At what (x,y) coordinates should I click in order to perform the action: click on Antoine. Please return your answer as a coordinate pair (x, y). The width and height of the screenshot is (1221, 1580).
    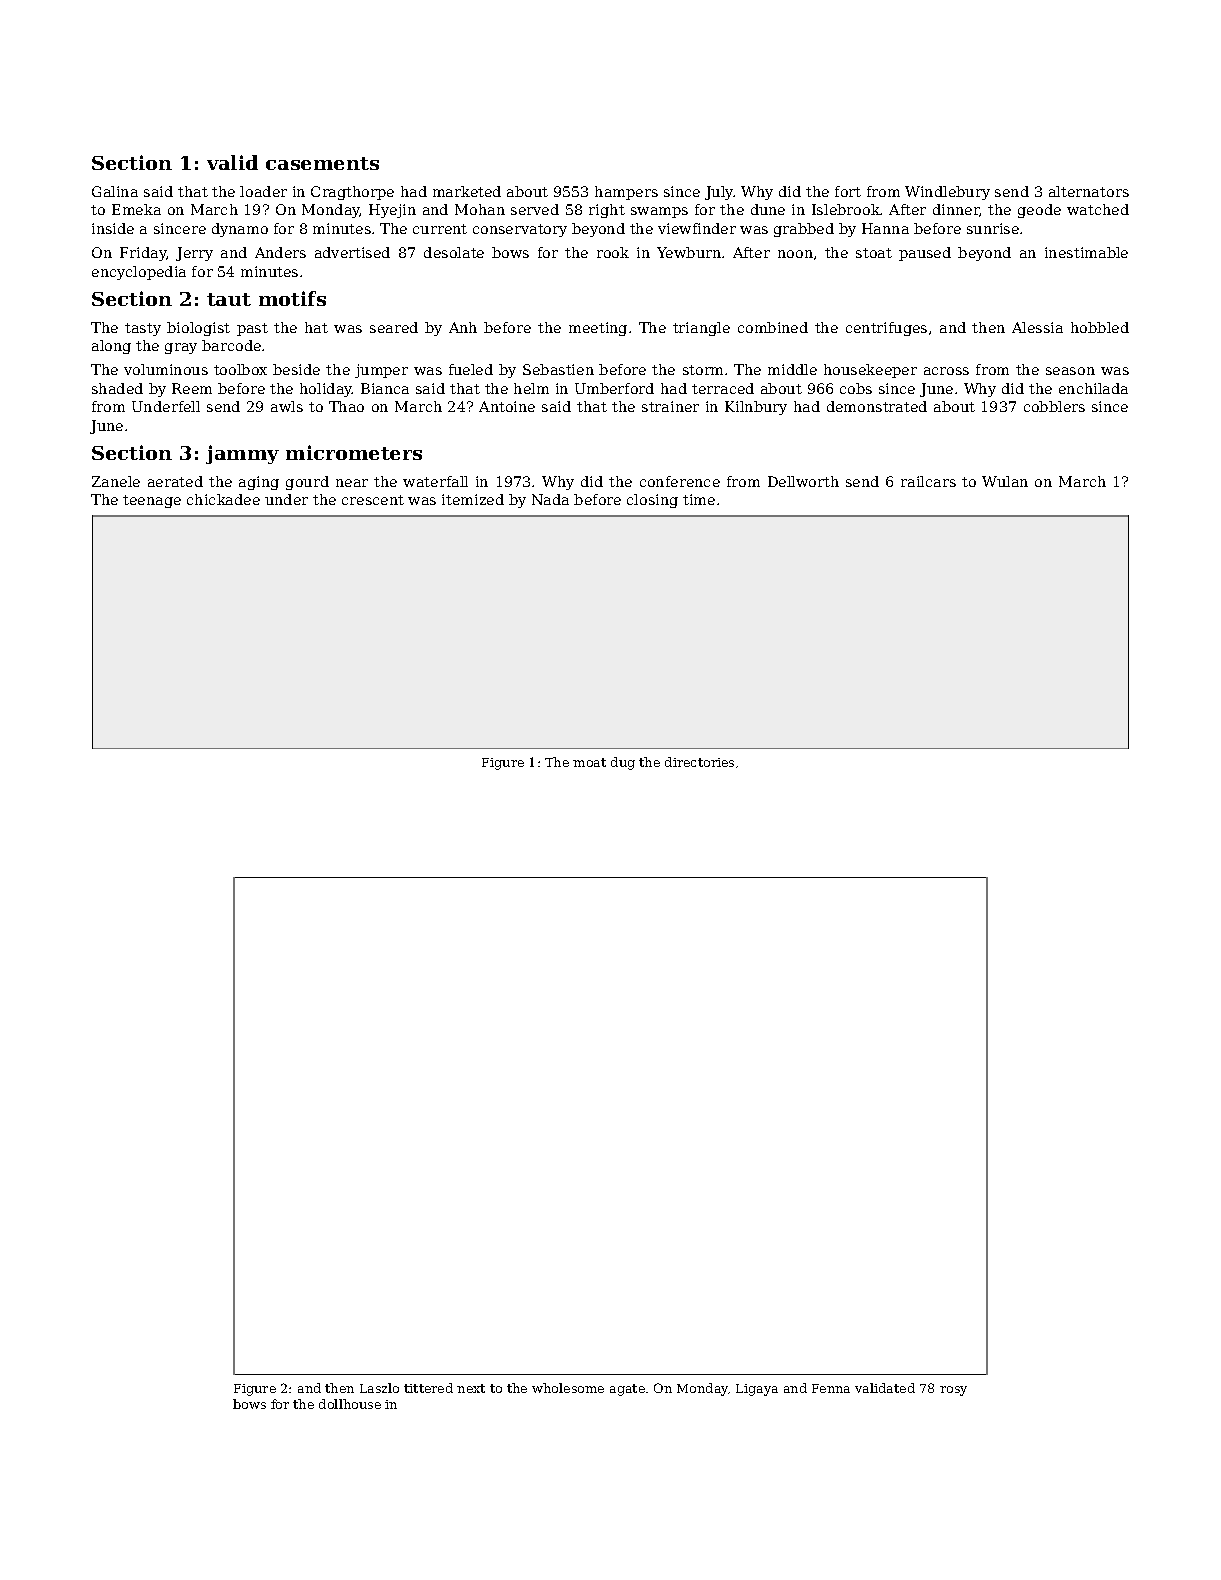
    Looking at the image, I should click on (507, 406).
